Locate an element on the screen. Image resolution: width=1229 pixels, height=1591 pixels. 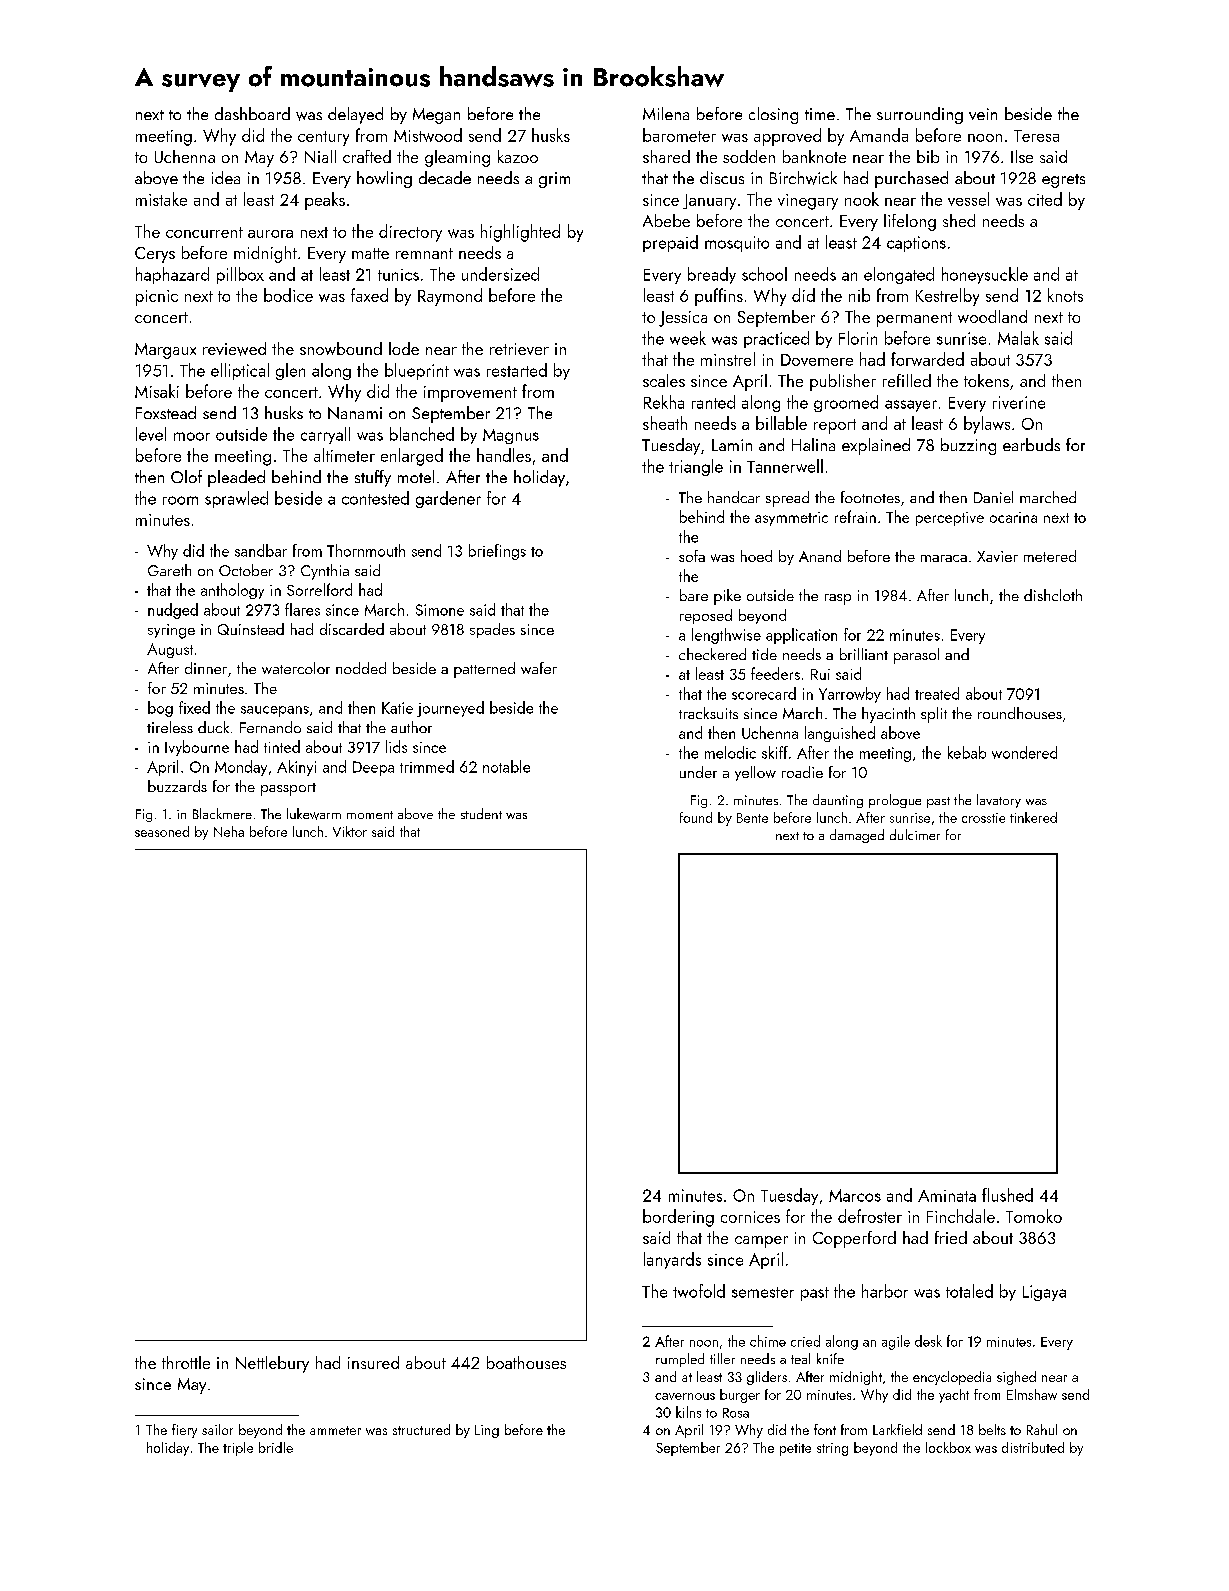
bare is located at coordinates (694, 595).
